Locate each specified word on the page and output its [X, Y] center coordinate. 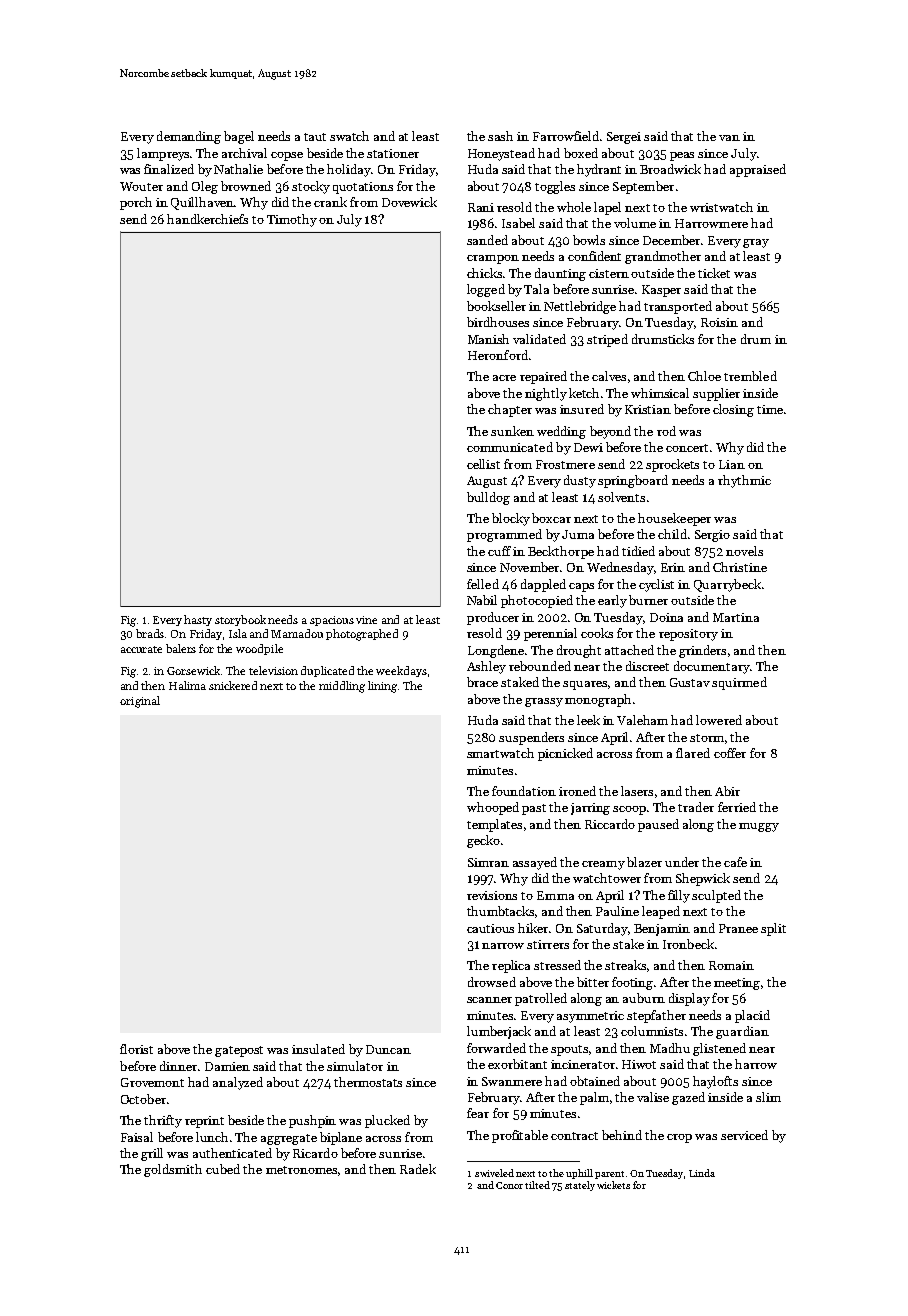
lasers [637, 791]
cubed [223, 1169]
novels [744, 551]
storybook [240, 620]
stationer [393, 153]
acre [504, 378]
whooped [493, 808]
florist [136, 1049]
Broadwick [670, 169]
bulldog [488, 498]
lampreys [164, 154]
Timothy [292, 220]
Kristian [648, 409]
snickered [233, 685]
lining [382, 687]
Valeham [642, 720]
